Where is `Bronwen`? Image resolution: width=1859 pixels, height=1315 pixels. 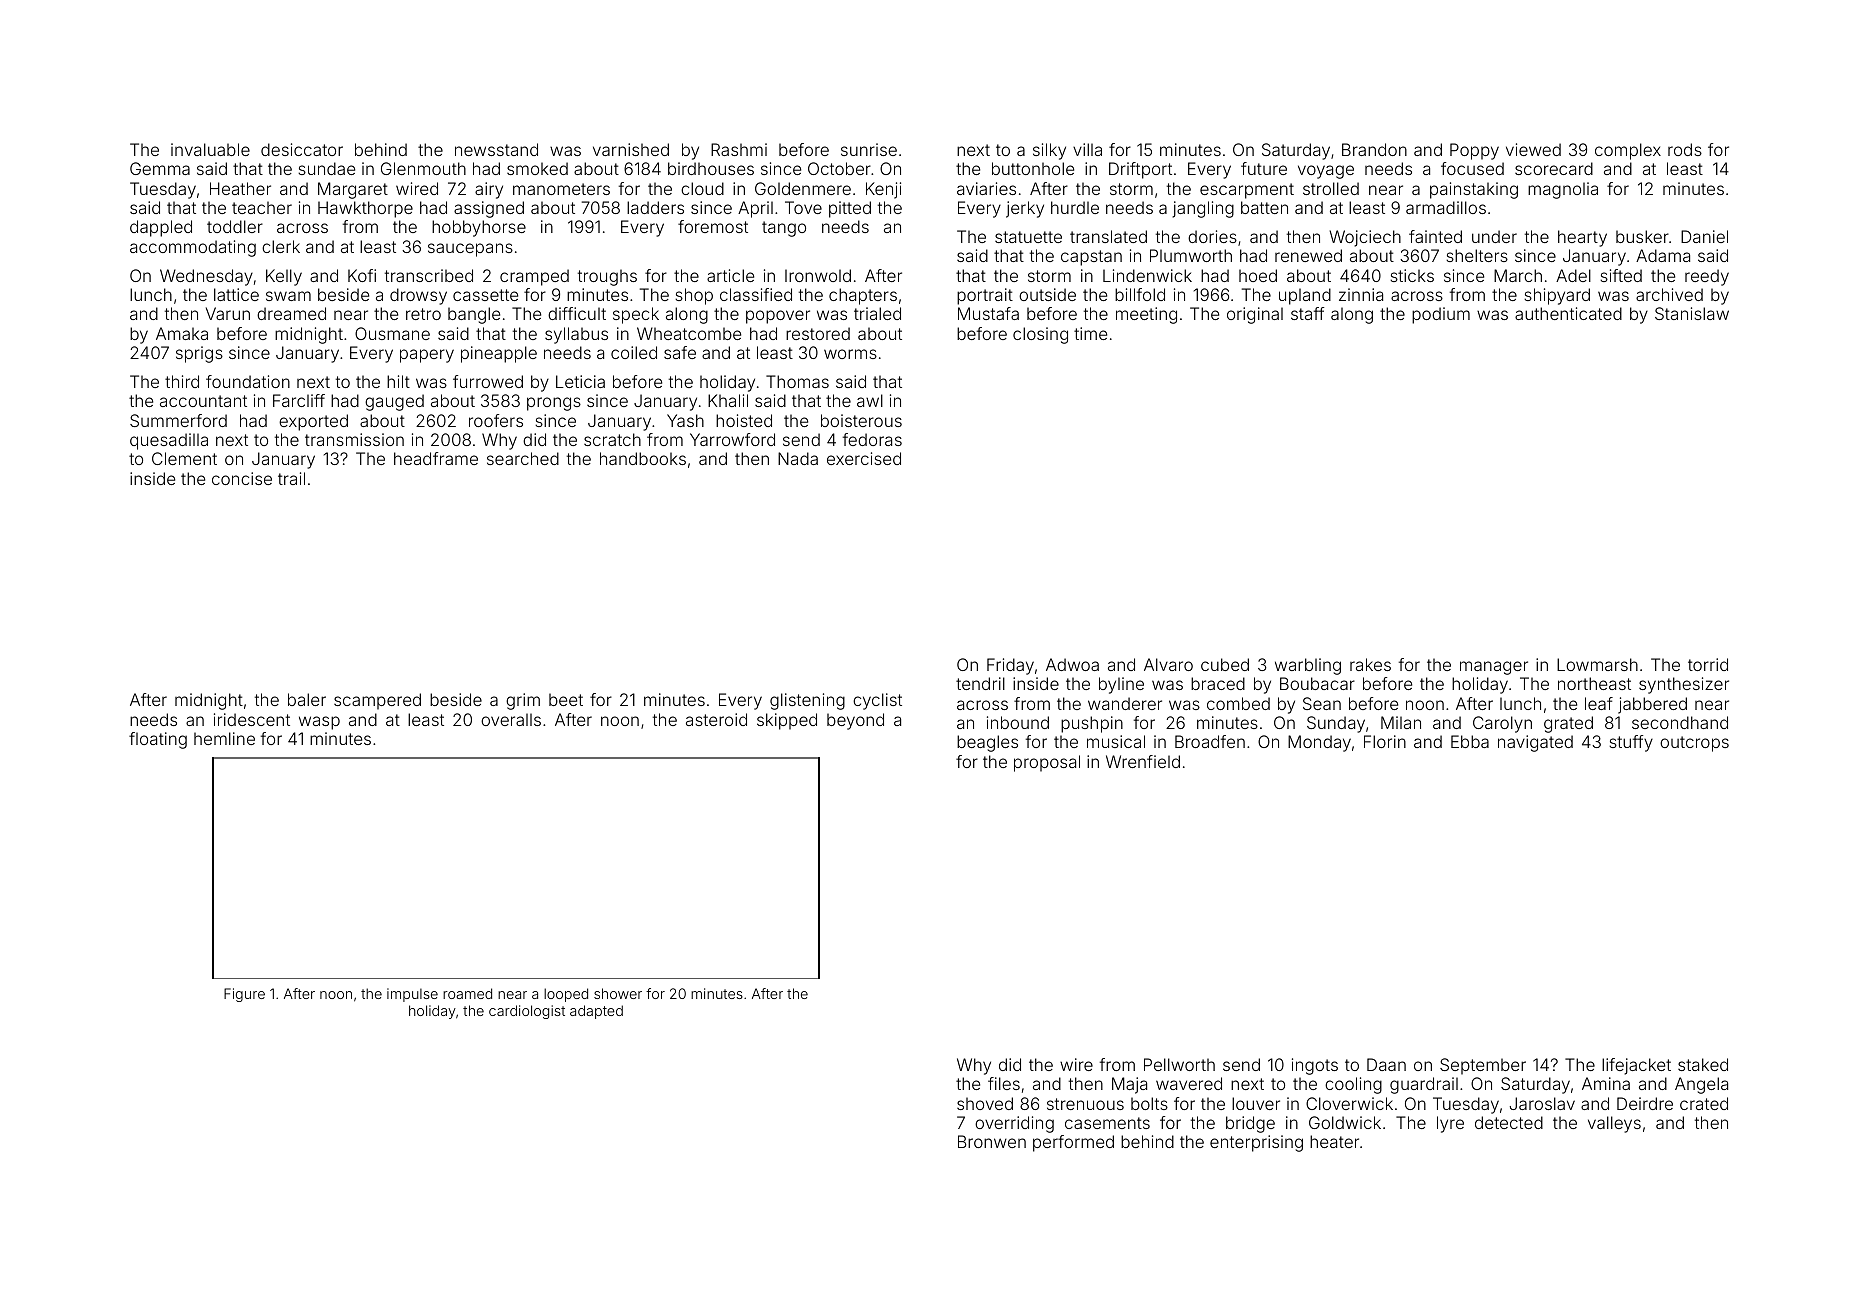 Bronwen is located at coordinates (992, 1141).
